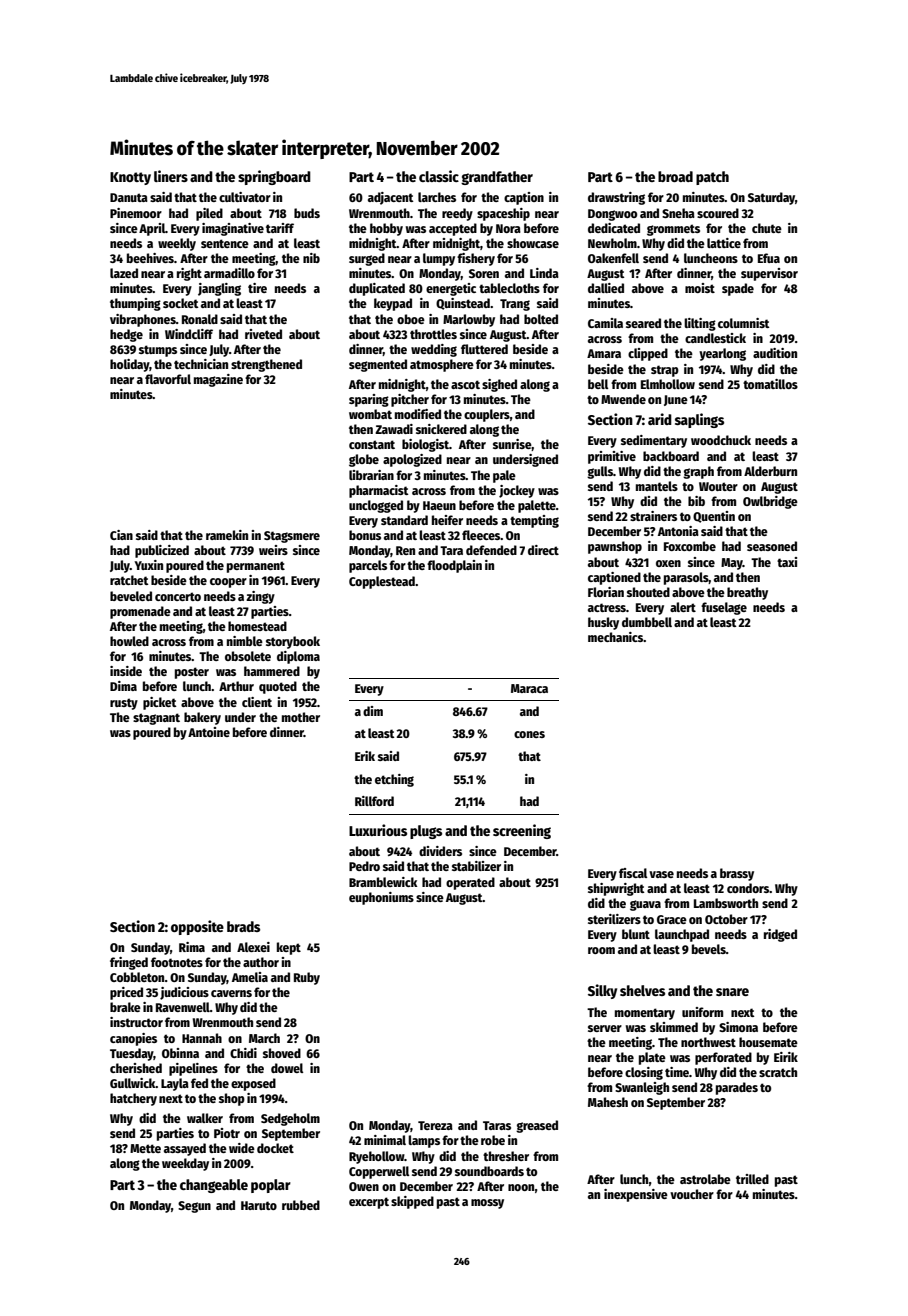 This screenshot has width=908, height=1316. What do you see at coordinates (441, 429) in the screenshot?
I see `snickered` at bounding box center [441, 429].
